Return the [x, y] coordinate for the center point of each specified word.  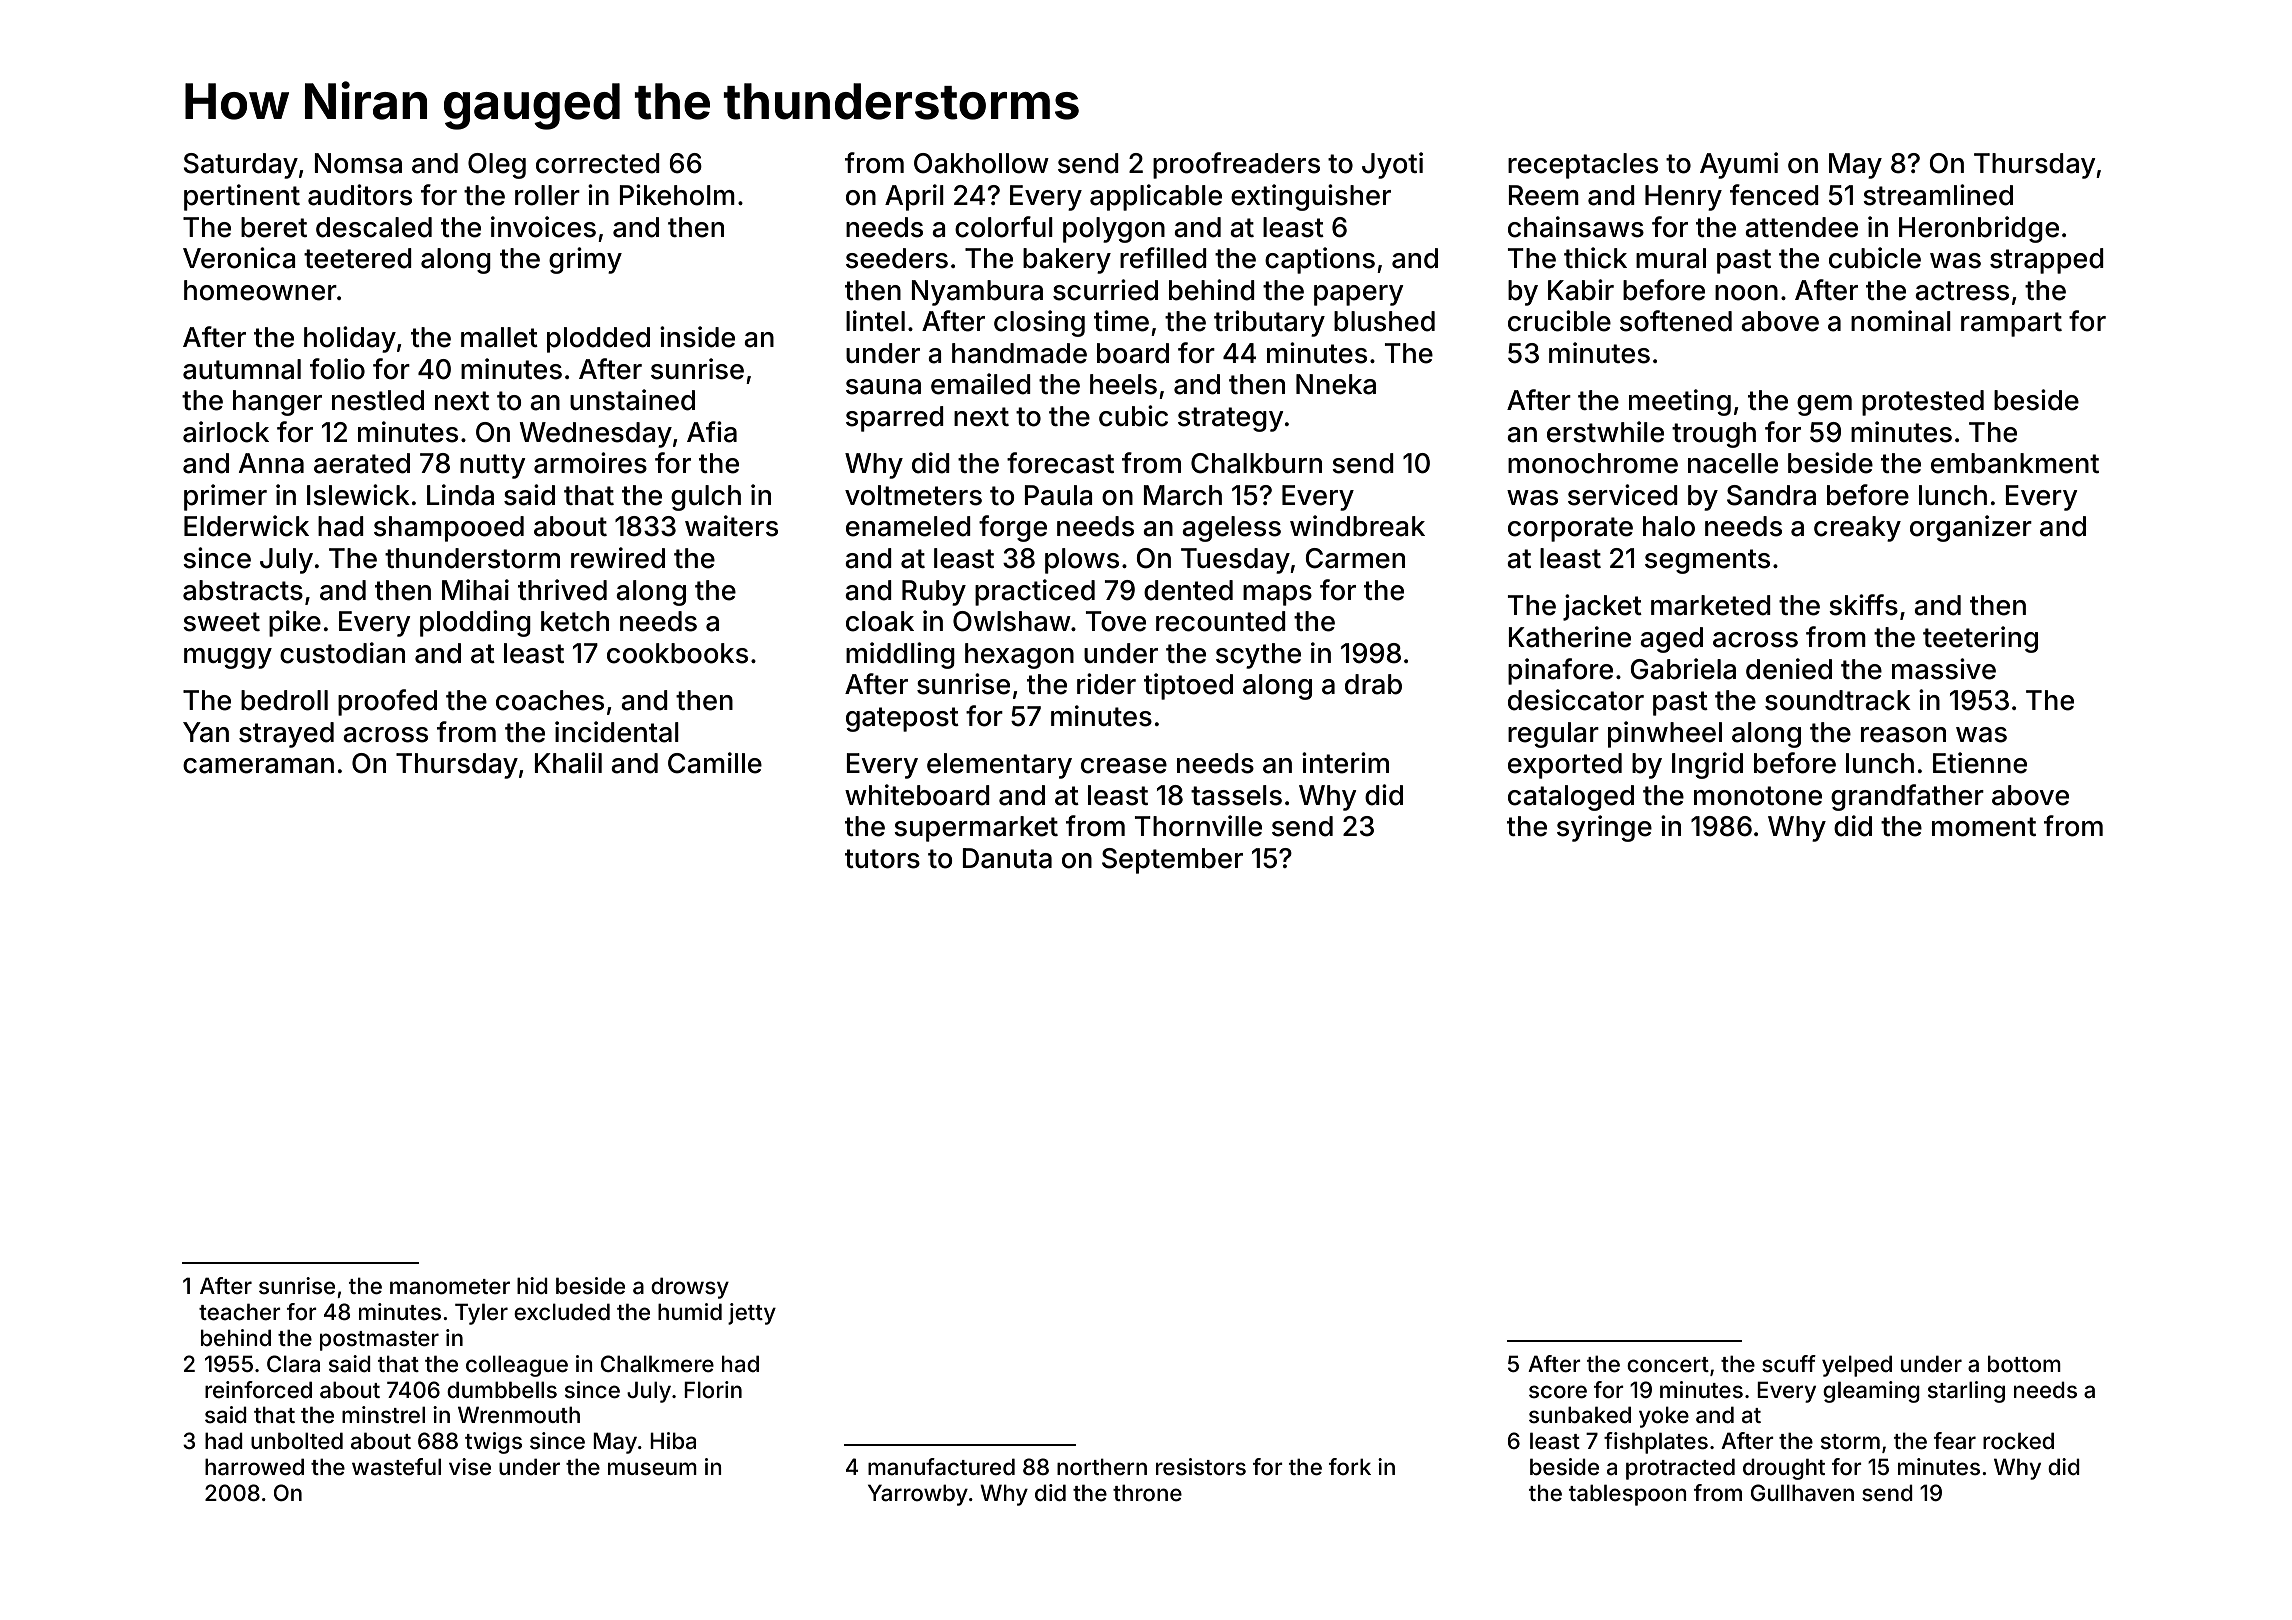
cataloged [1571, 798]
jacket [1602, 607]
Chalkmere [657, 1364]
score [1558, 1392]
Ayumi [1739, 165]
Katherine [1570, 637]
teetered [358, 258]
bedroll [284, 700]
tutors [882, 859]
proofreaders [1236, 165]
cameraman [258, 766]
